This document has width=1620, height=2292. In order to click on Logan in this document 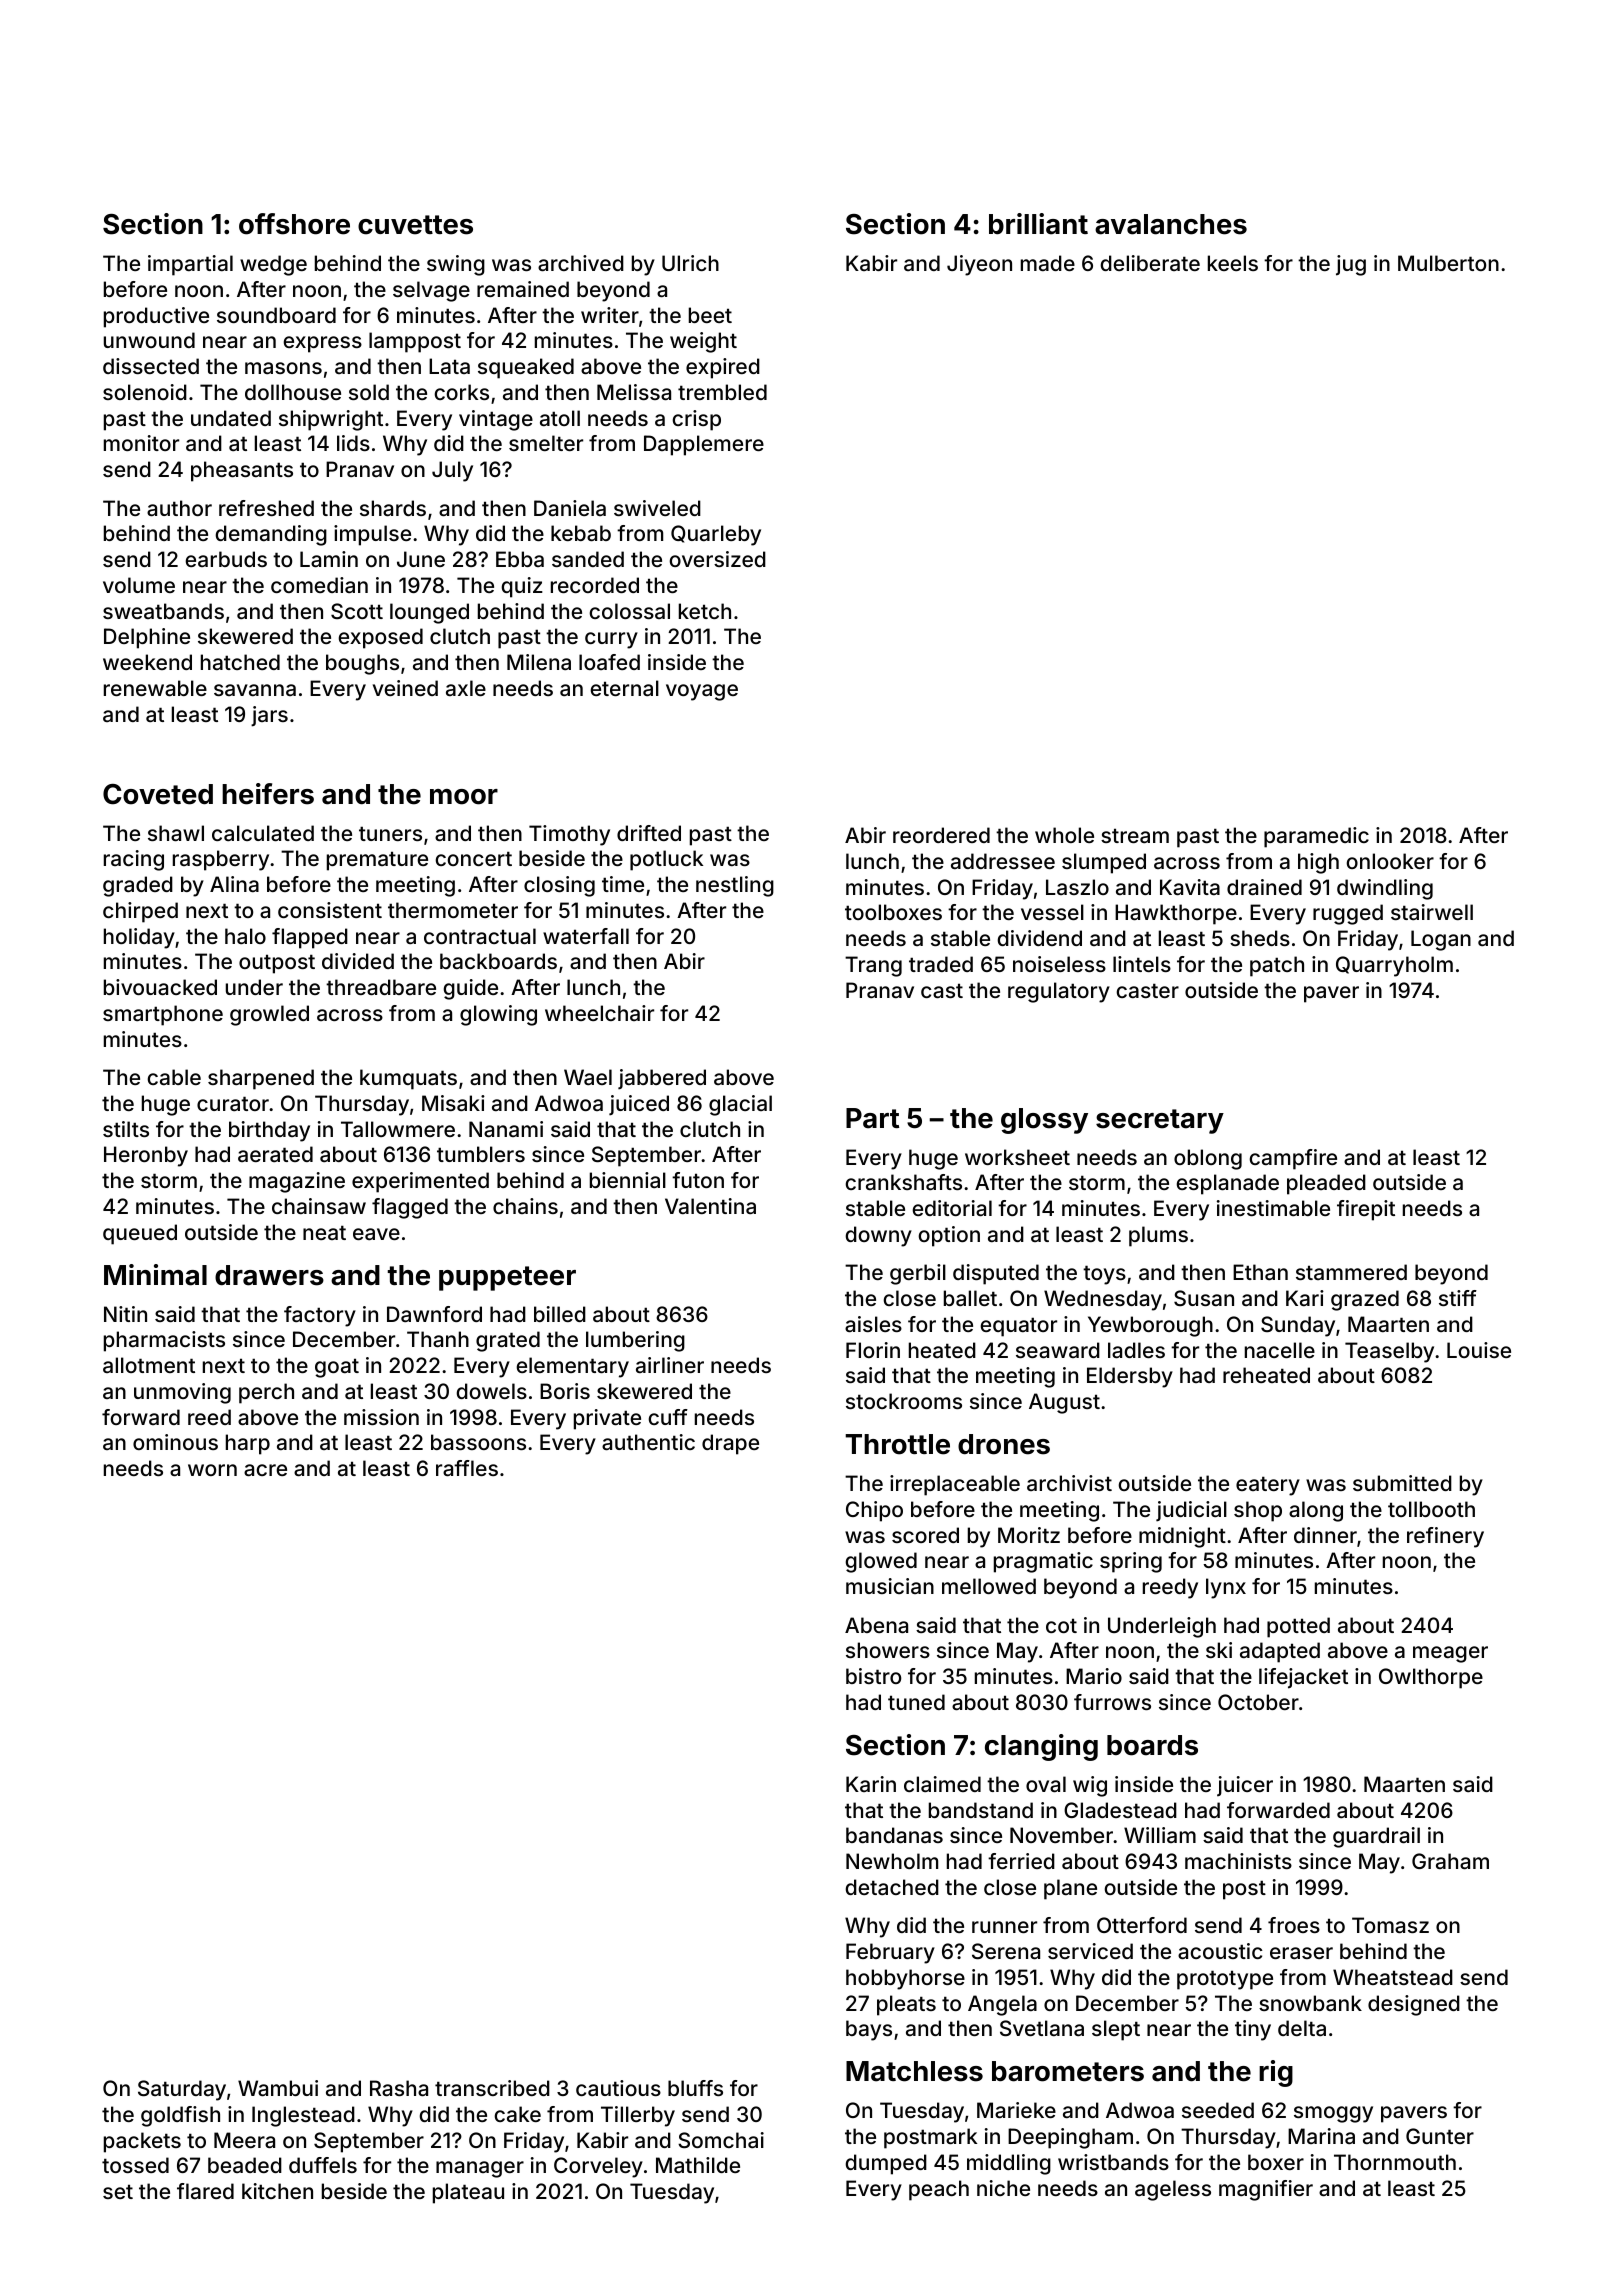, I will do `click(1441, 940)`.
